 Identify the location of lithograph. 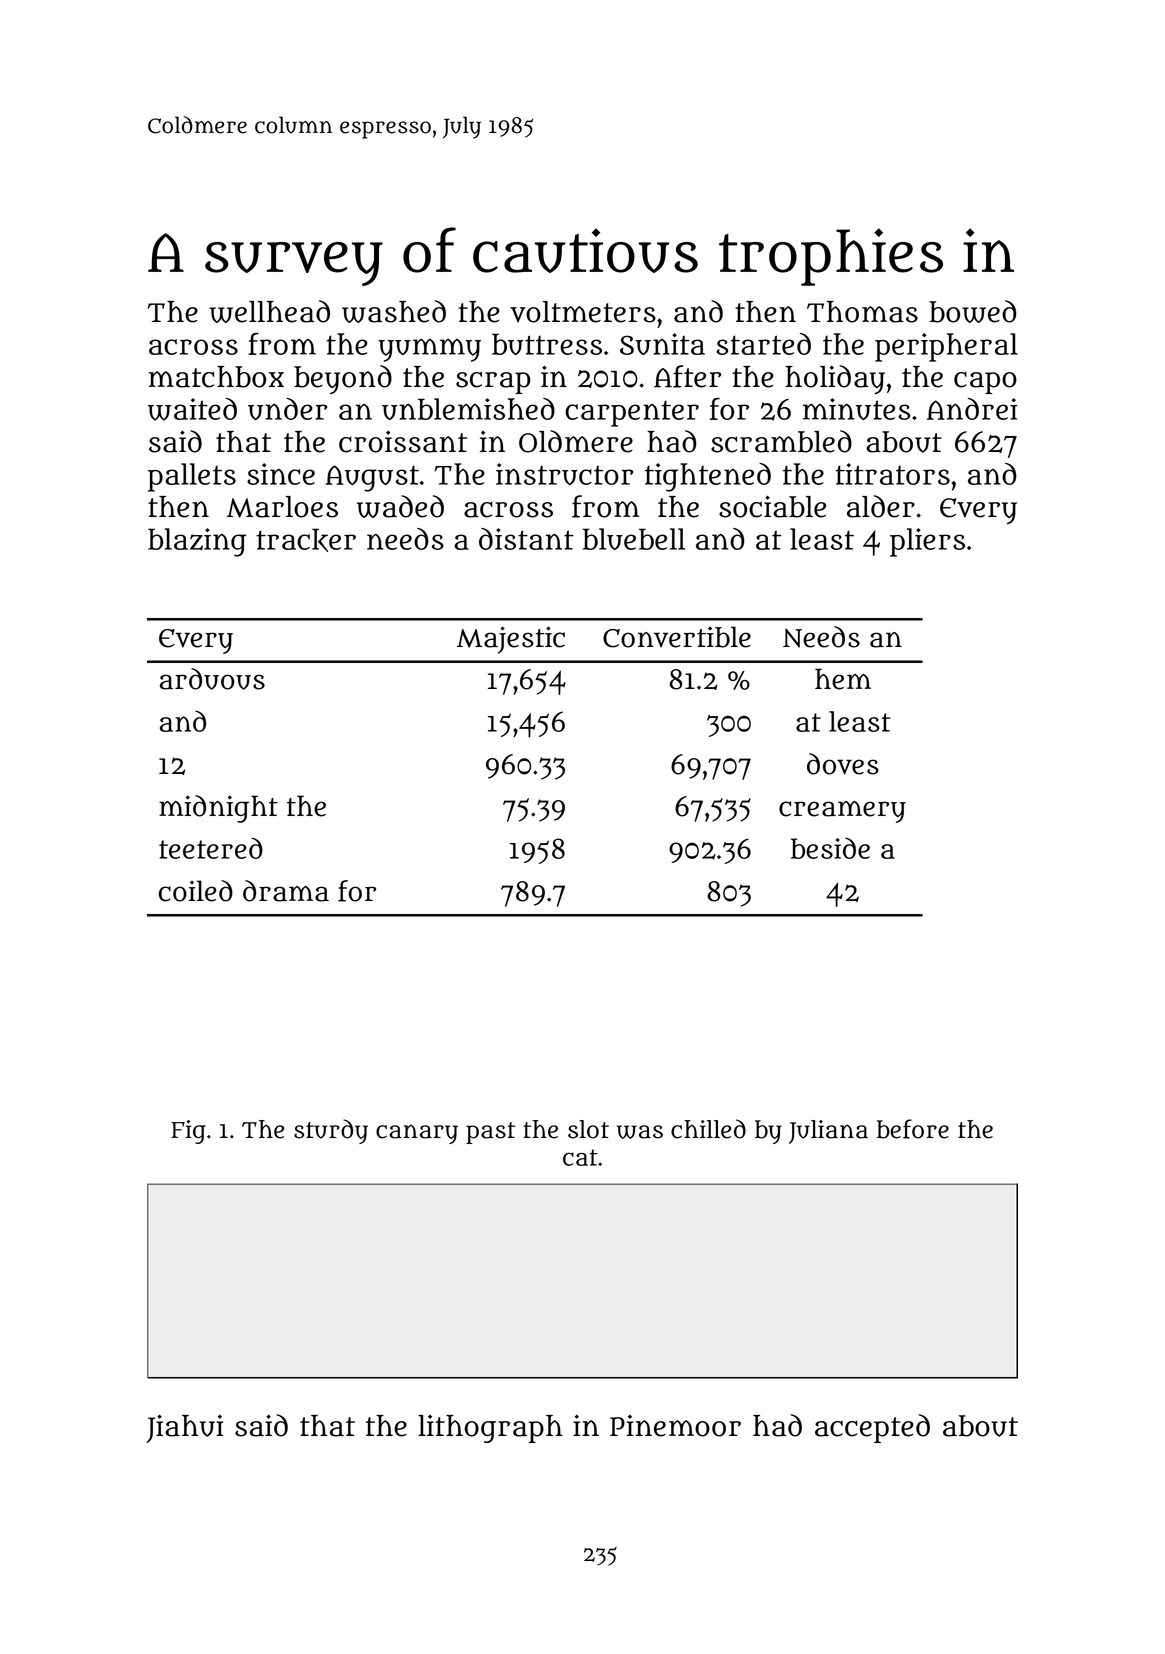
(490, 1429).
